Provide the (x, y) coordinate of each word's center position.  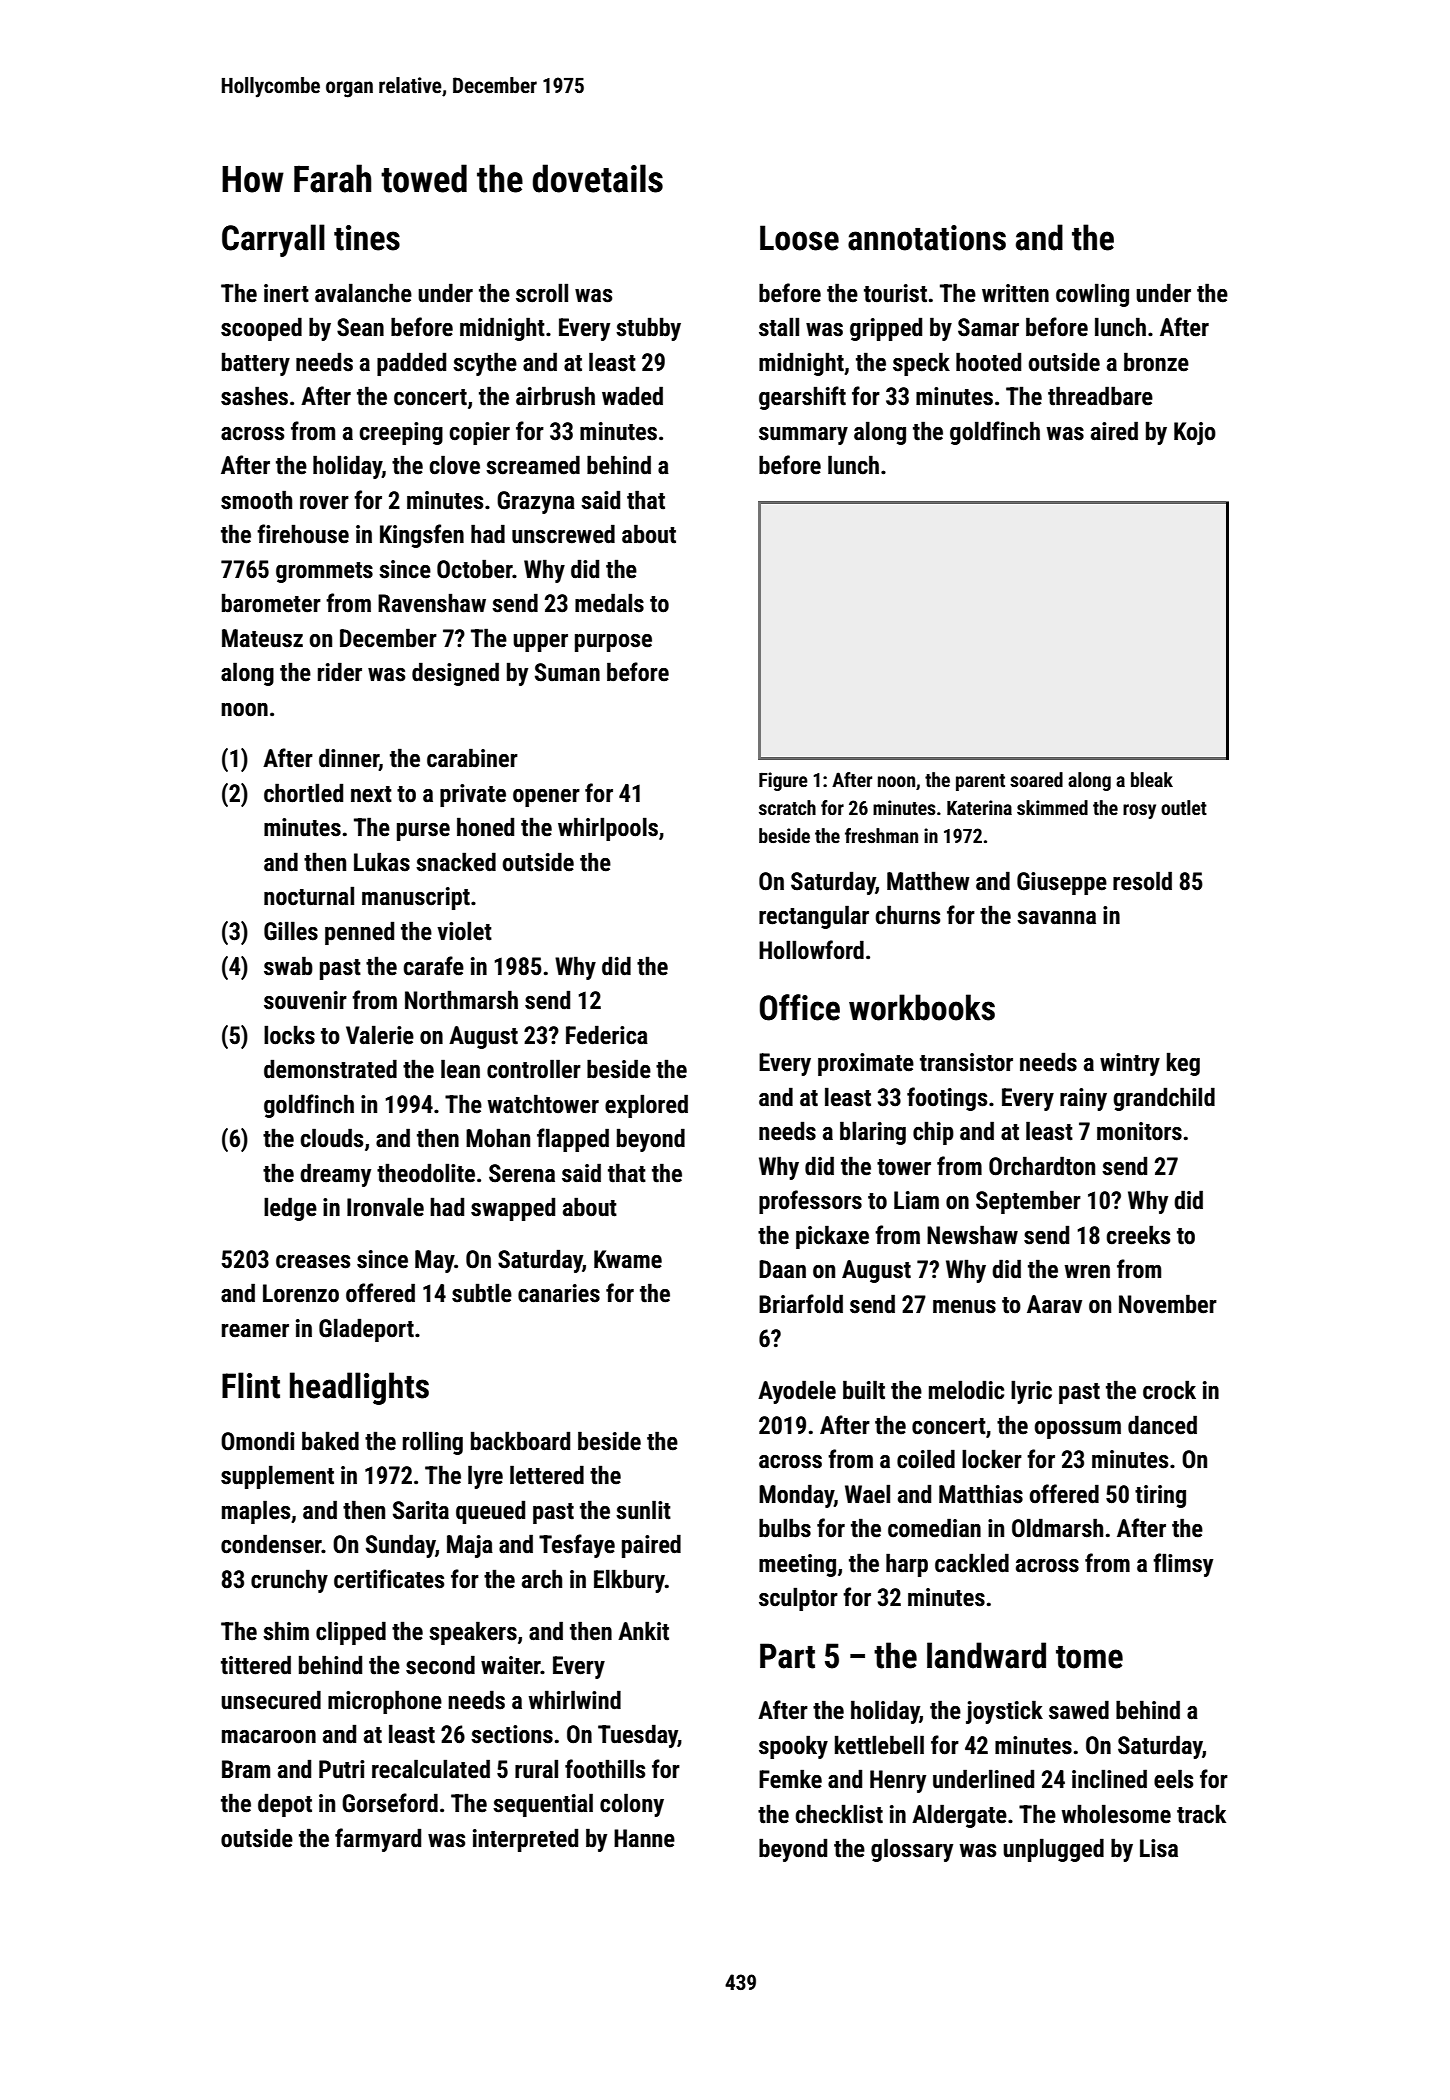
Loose (799, 238)
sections (512, 1734)
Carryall (273, 240)
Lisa (1159, 1848)
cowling (1092, 295)
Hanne (644, 1838)
